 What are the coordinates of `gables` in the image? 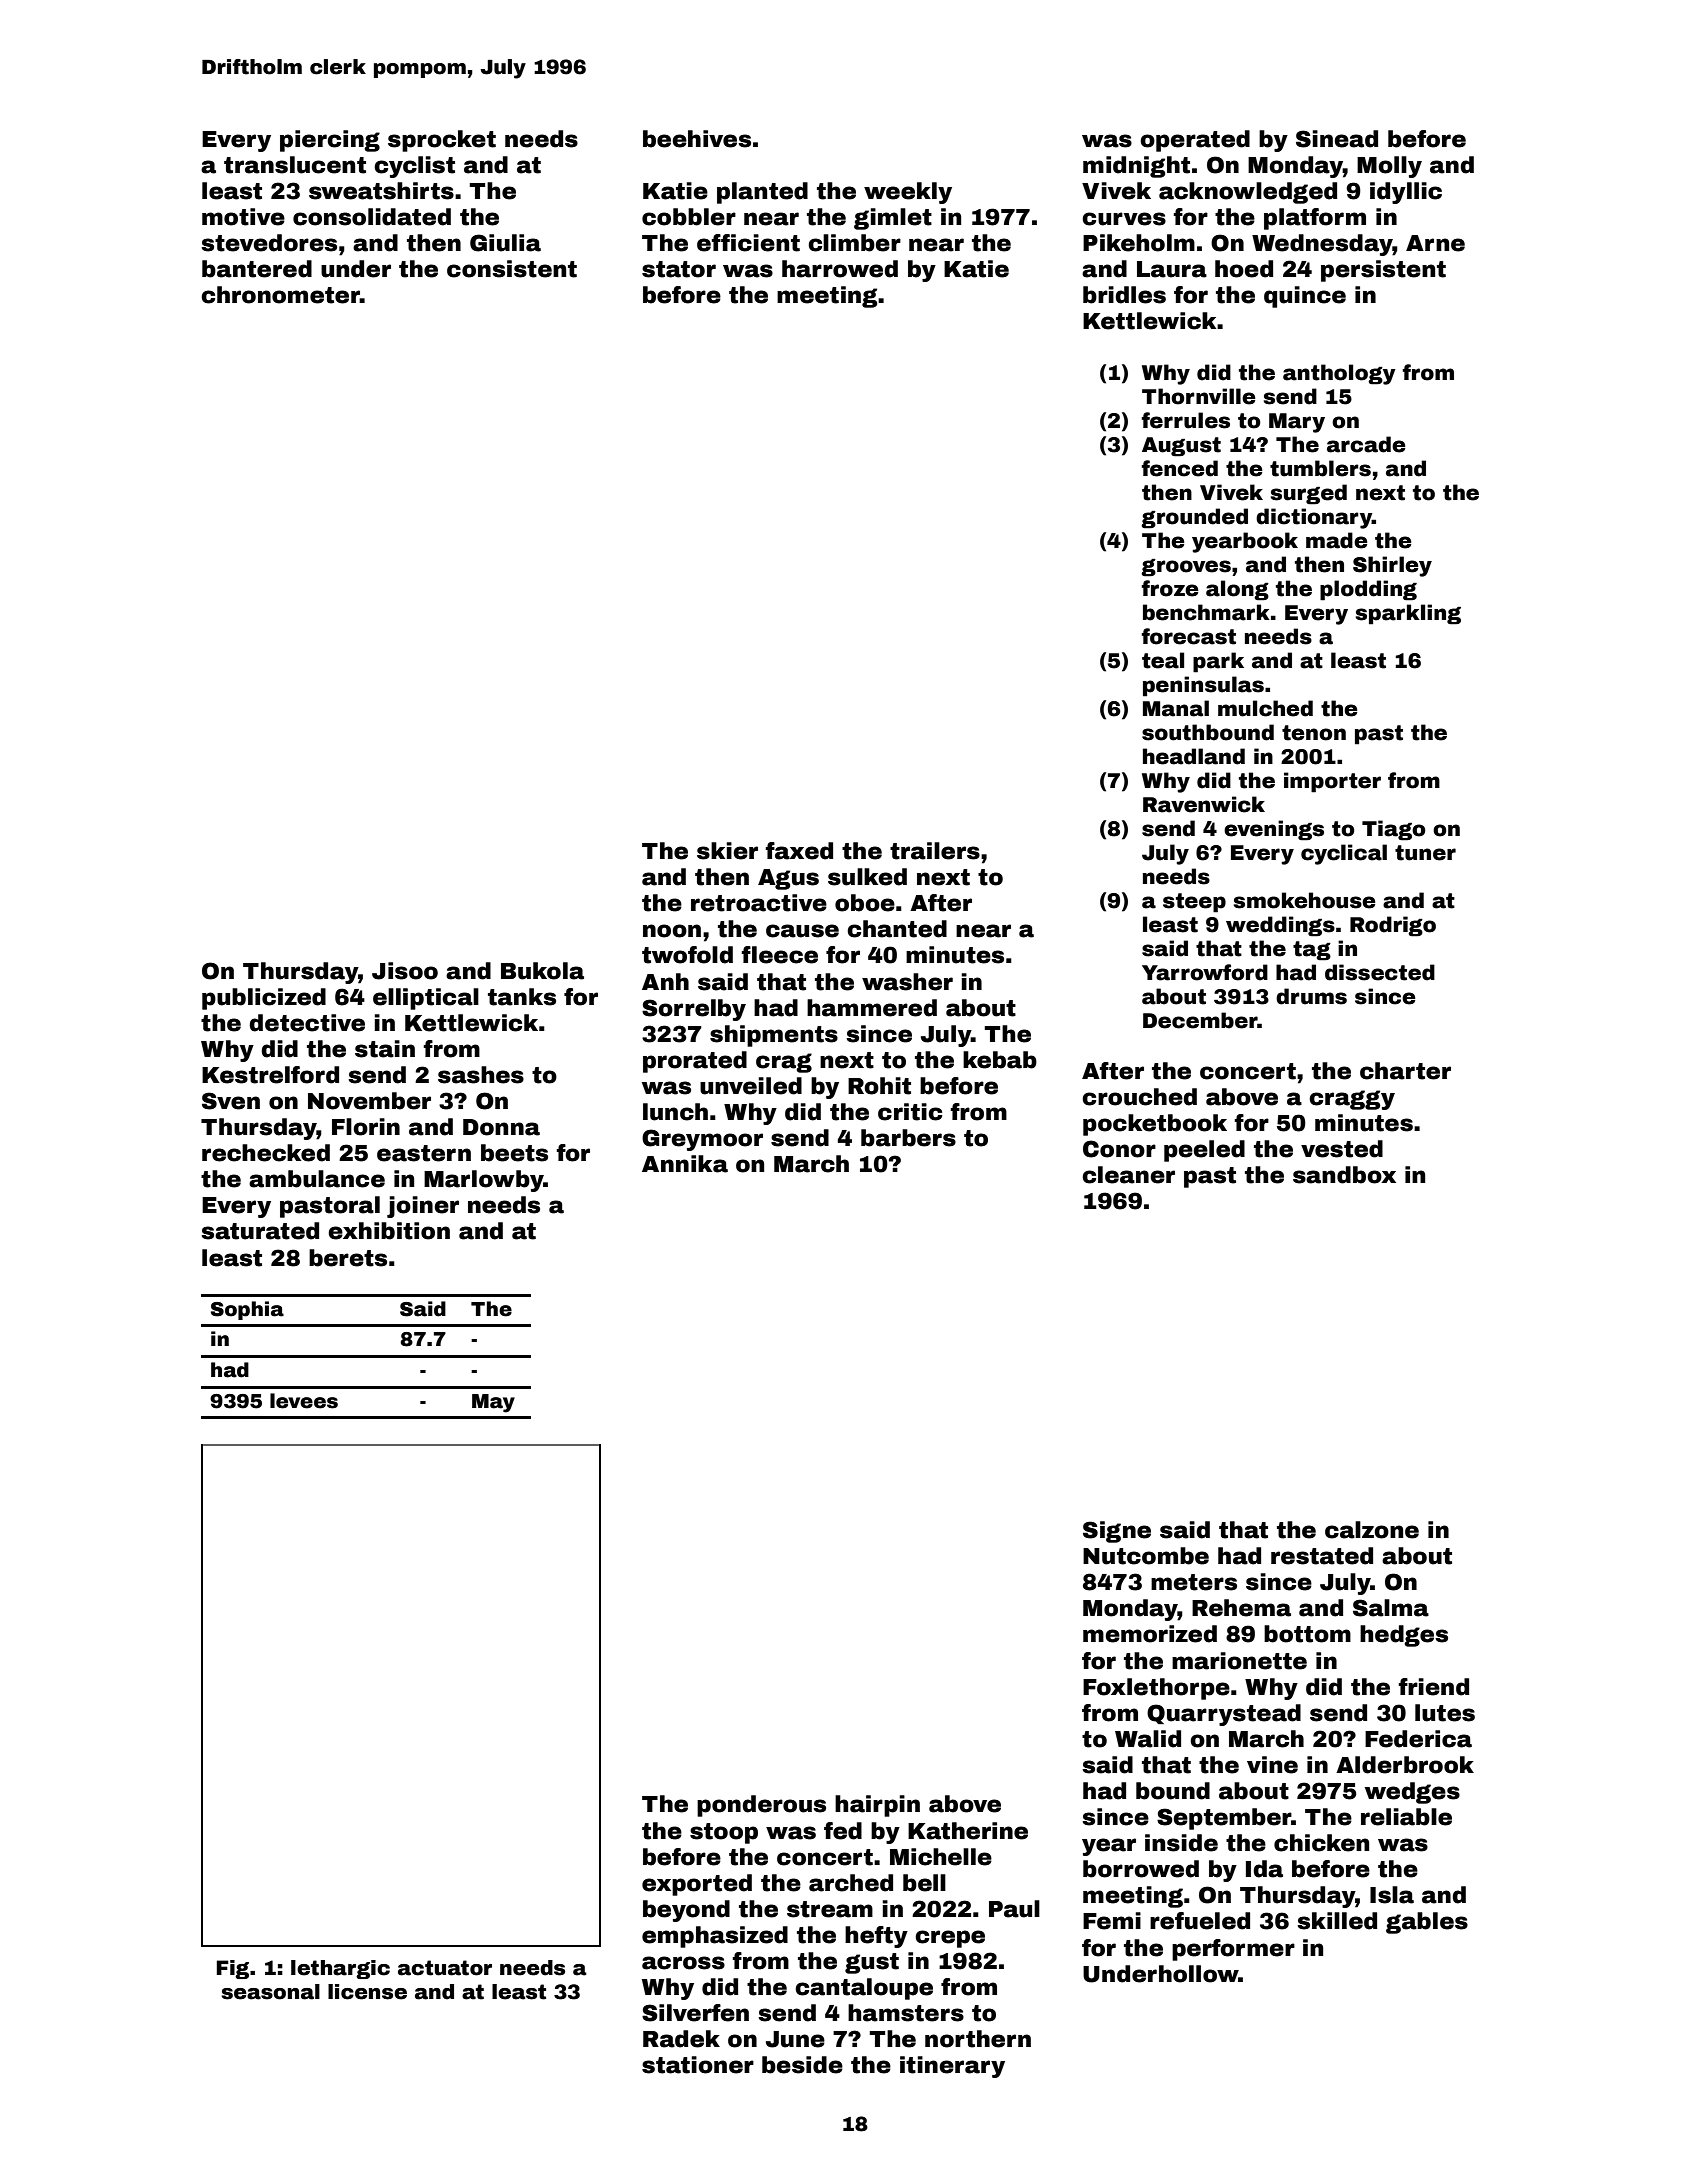 It's located at (1427, 1923).
